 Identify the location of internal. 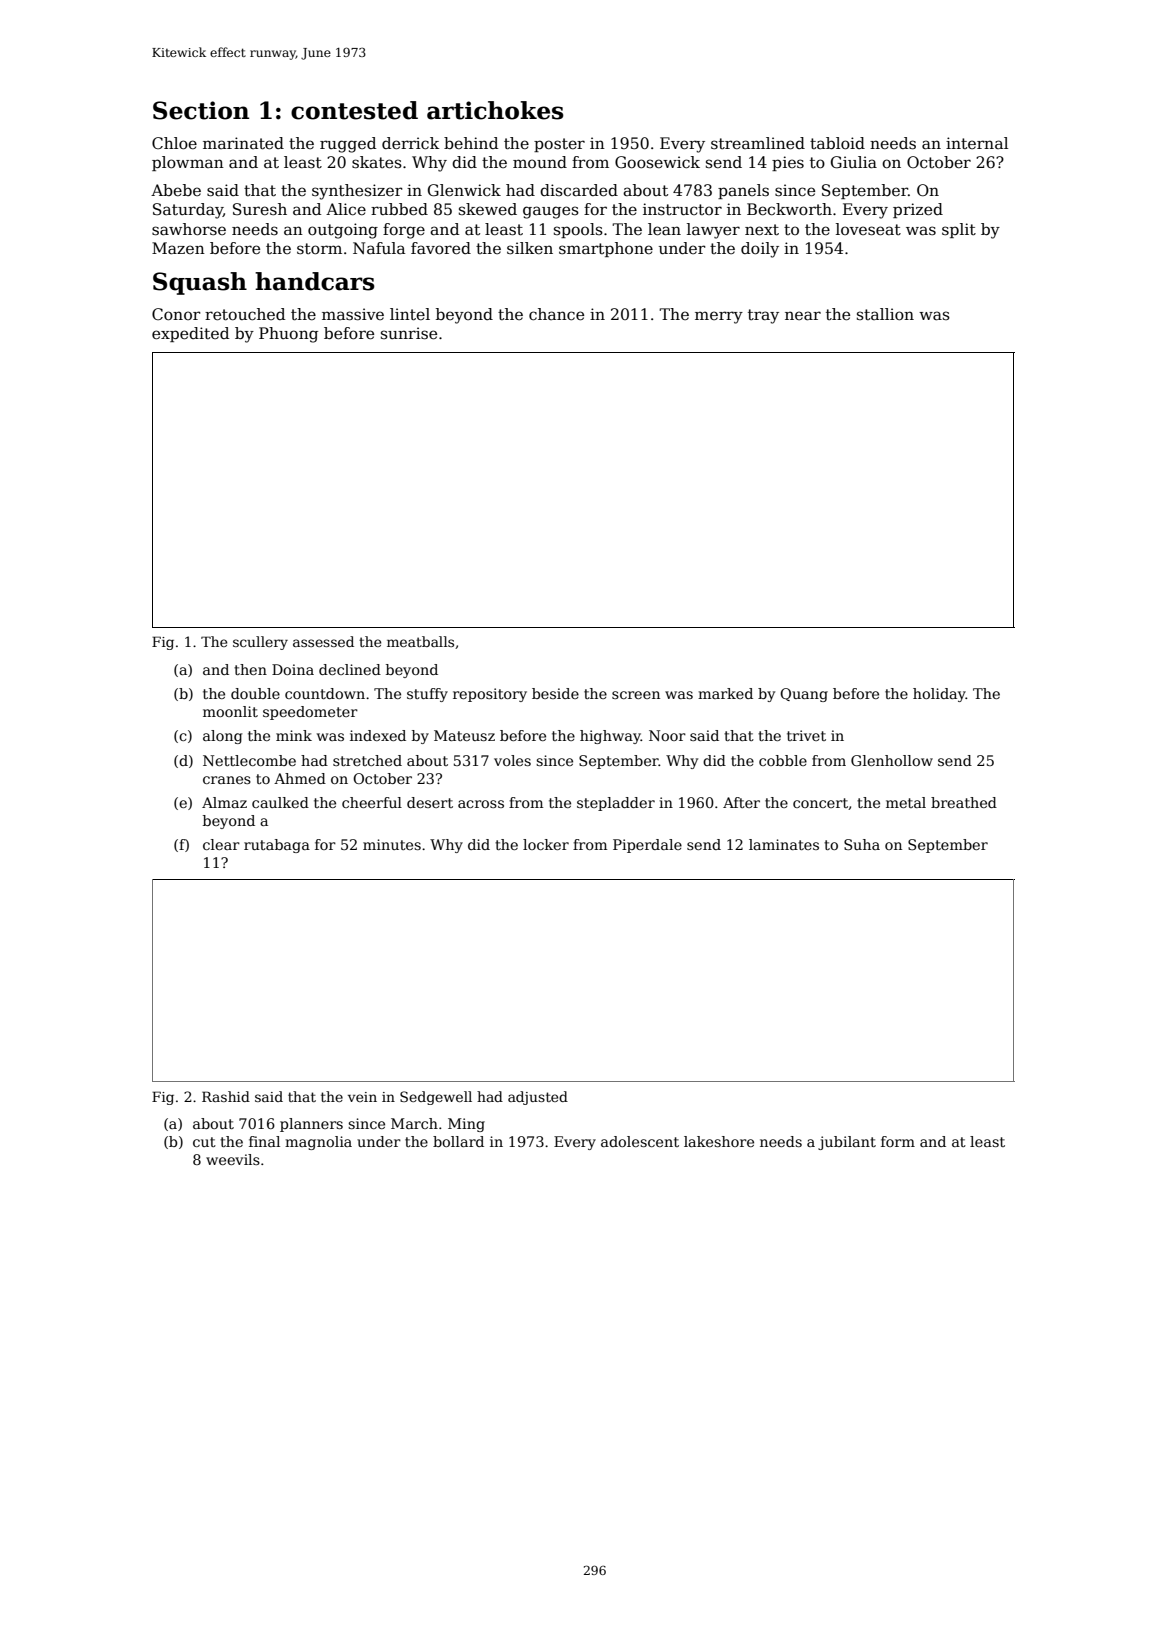
(977, 143).
